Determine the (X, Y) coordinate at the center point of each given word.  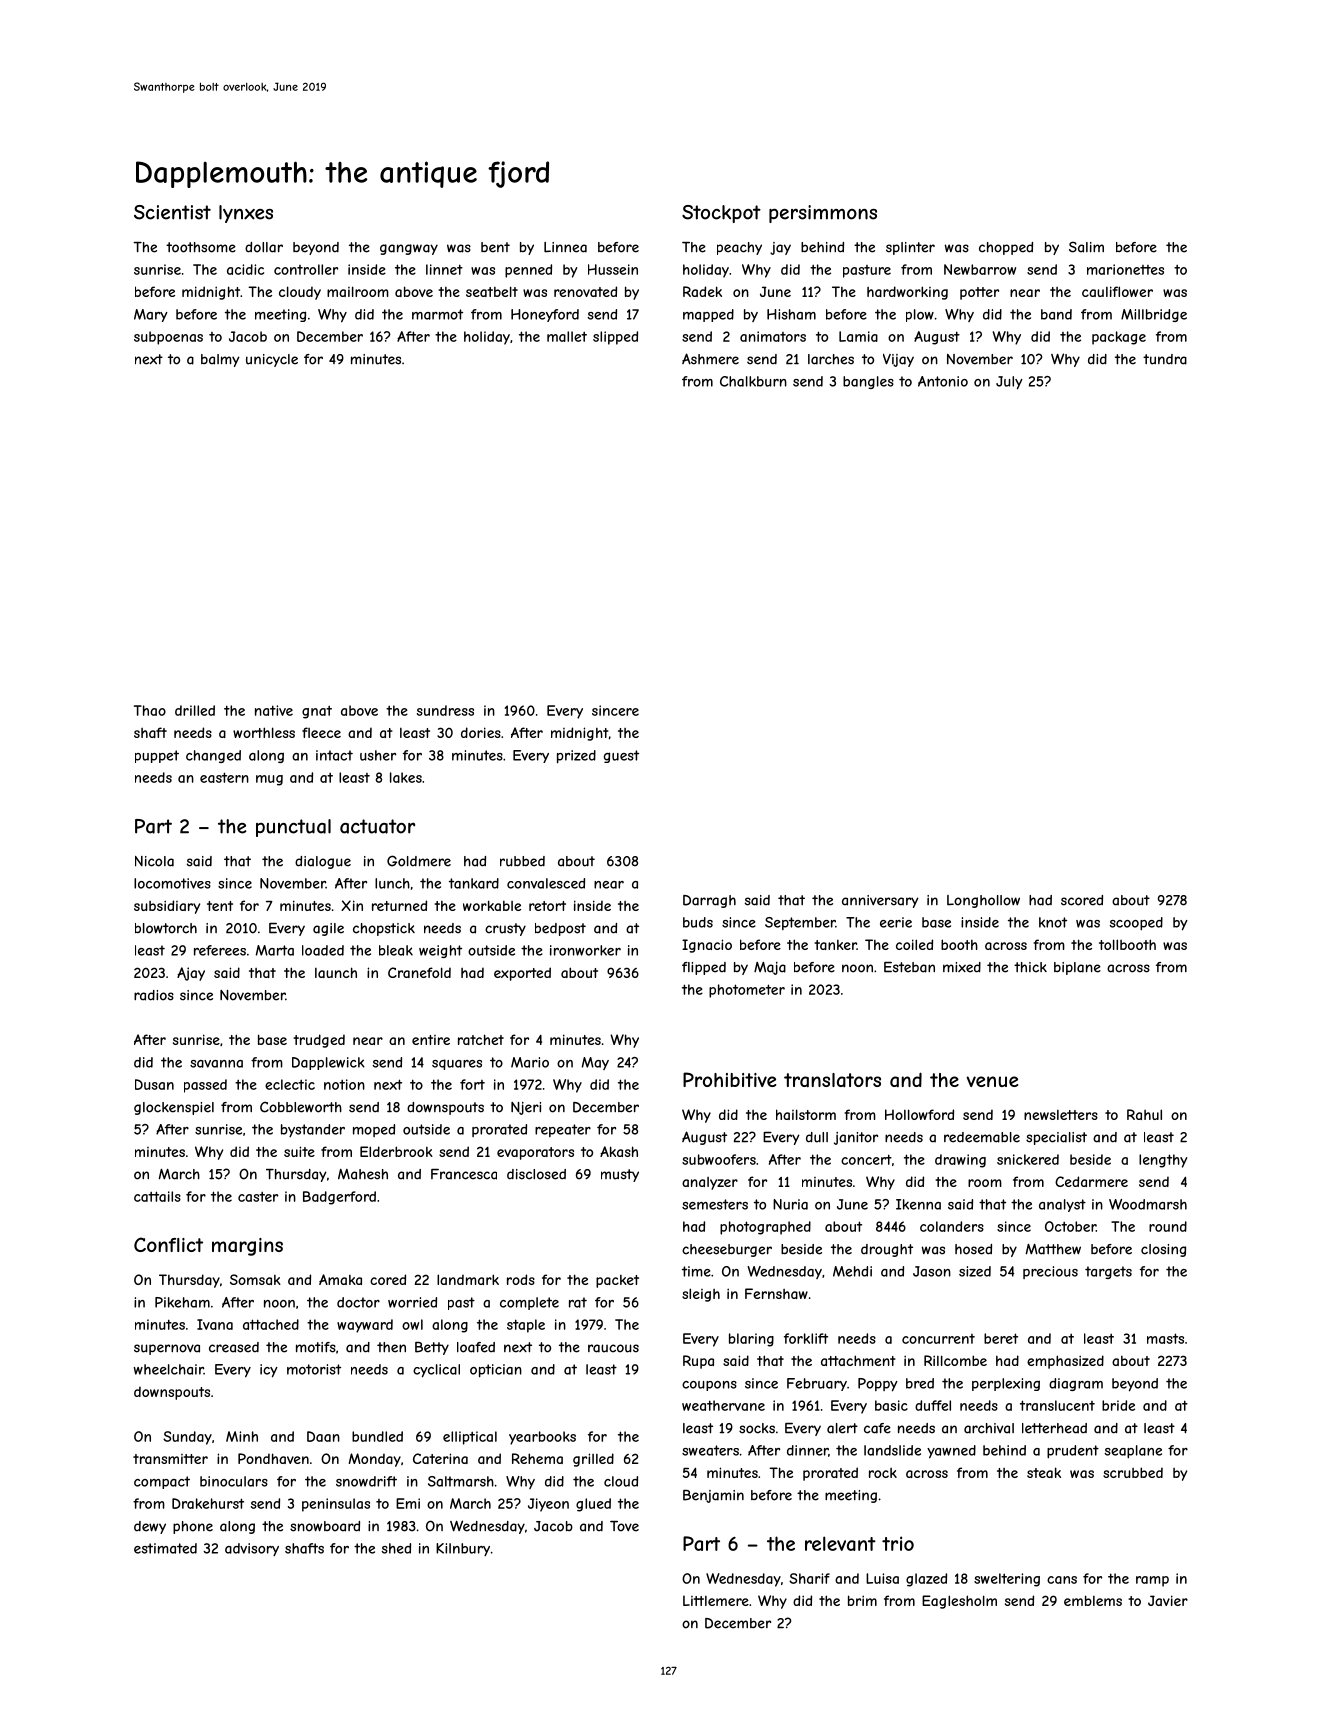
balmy (220, 360)
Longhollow (983, 901)
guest (621, 756)
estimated (165, 1548)
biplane (1077, 968)
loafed (476, 1347)
